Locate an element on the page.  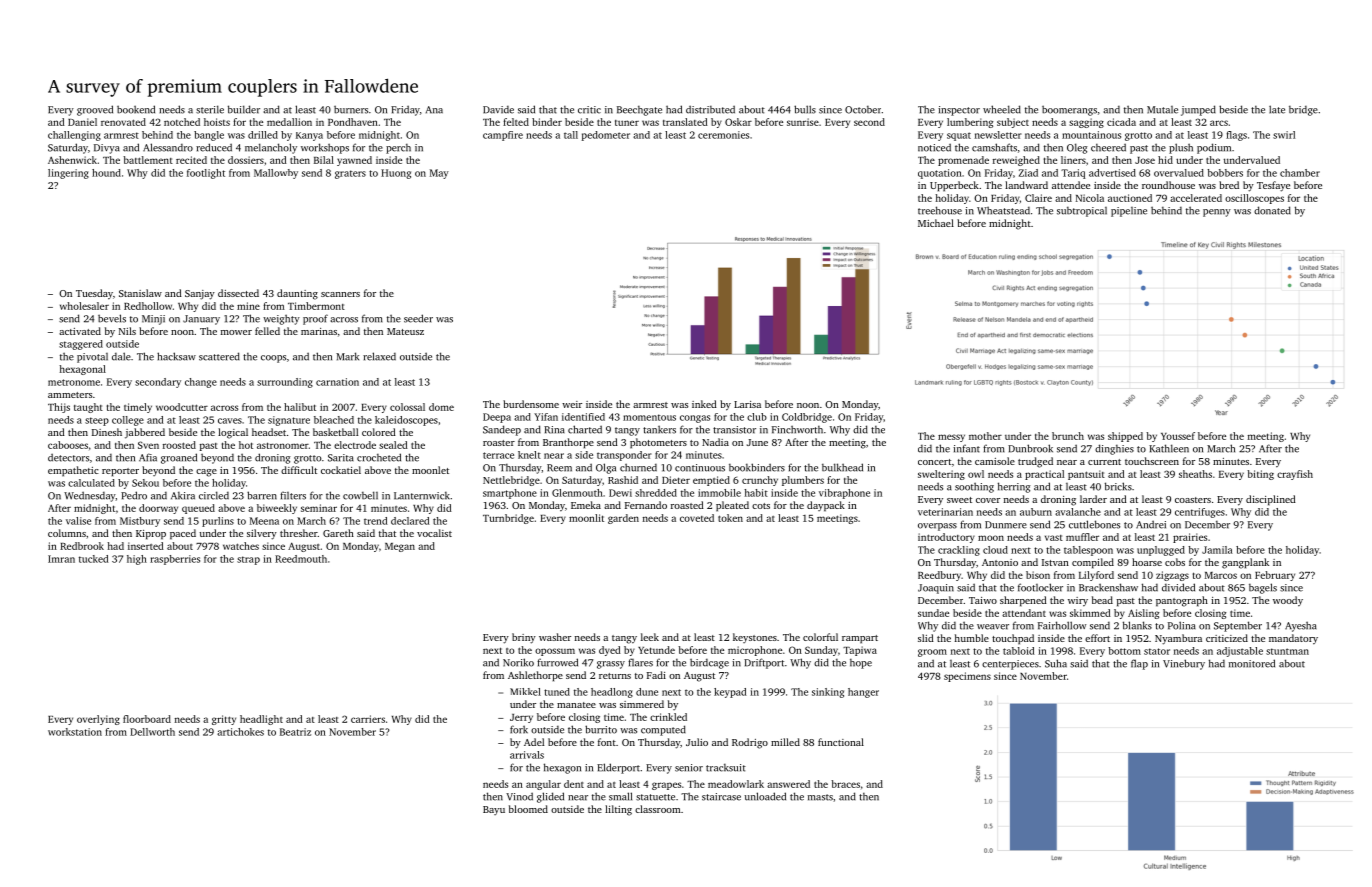
sterile is located at coordinates (210, 109).
